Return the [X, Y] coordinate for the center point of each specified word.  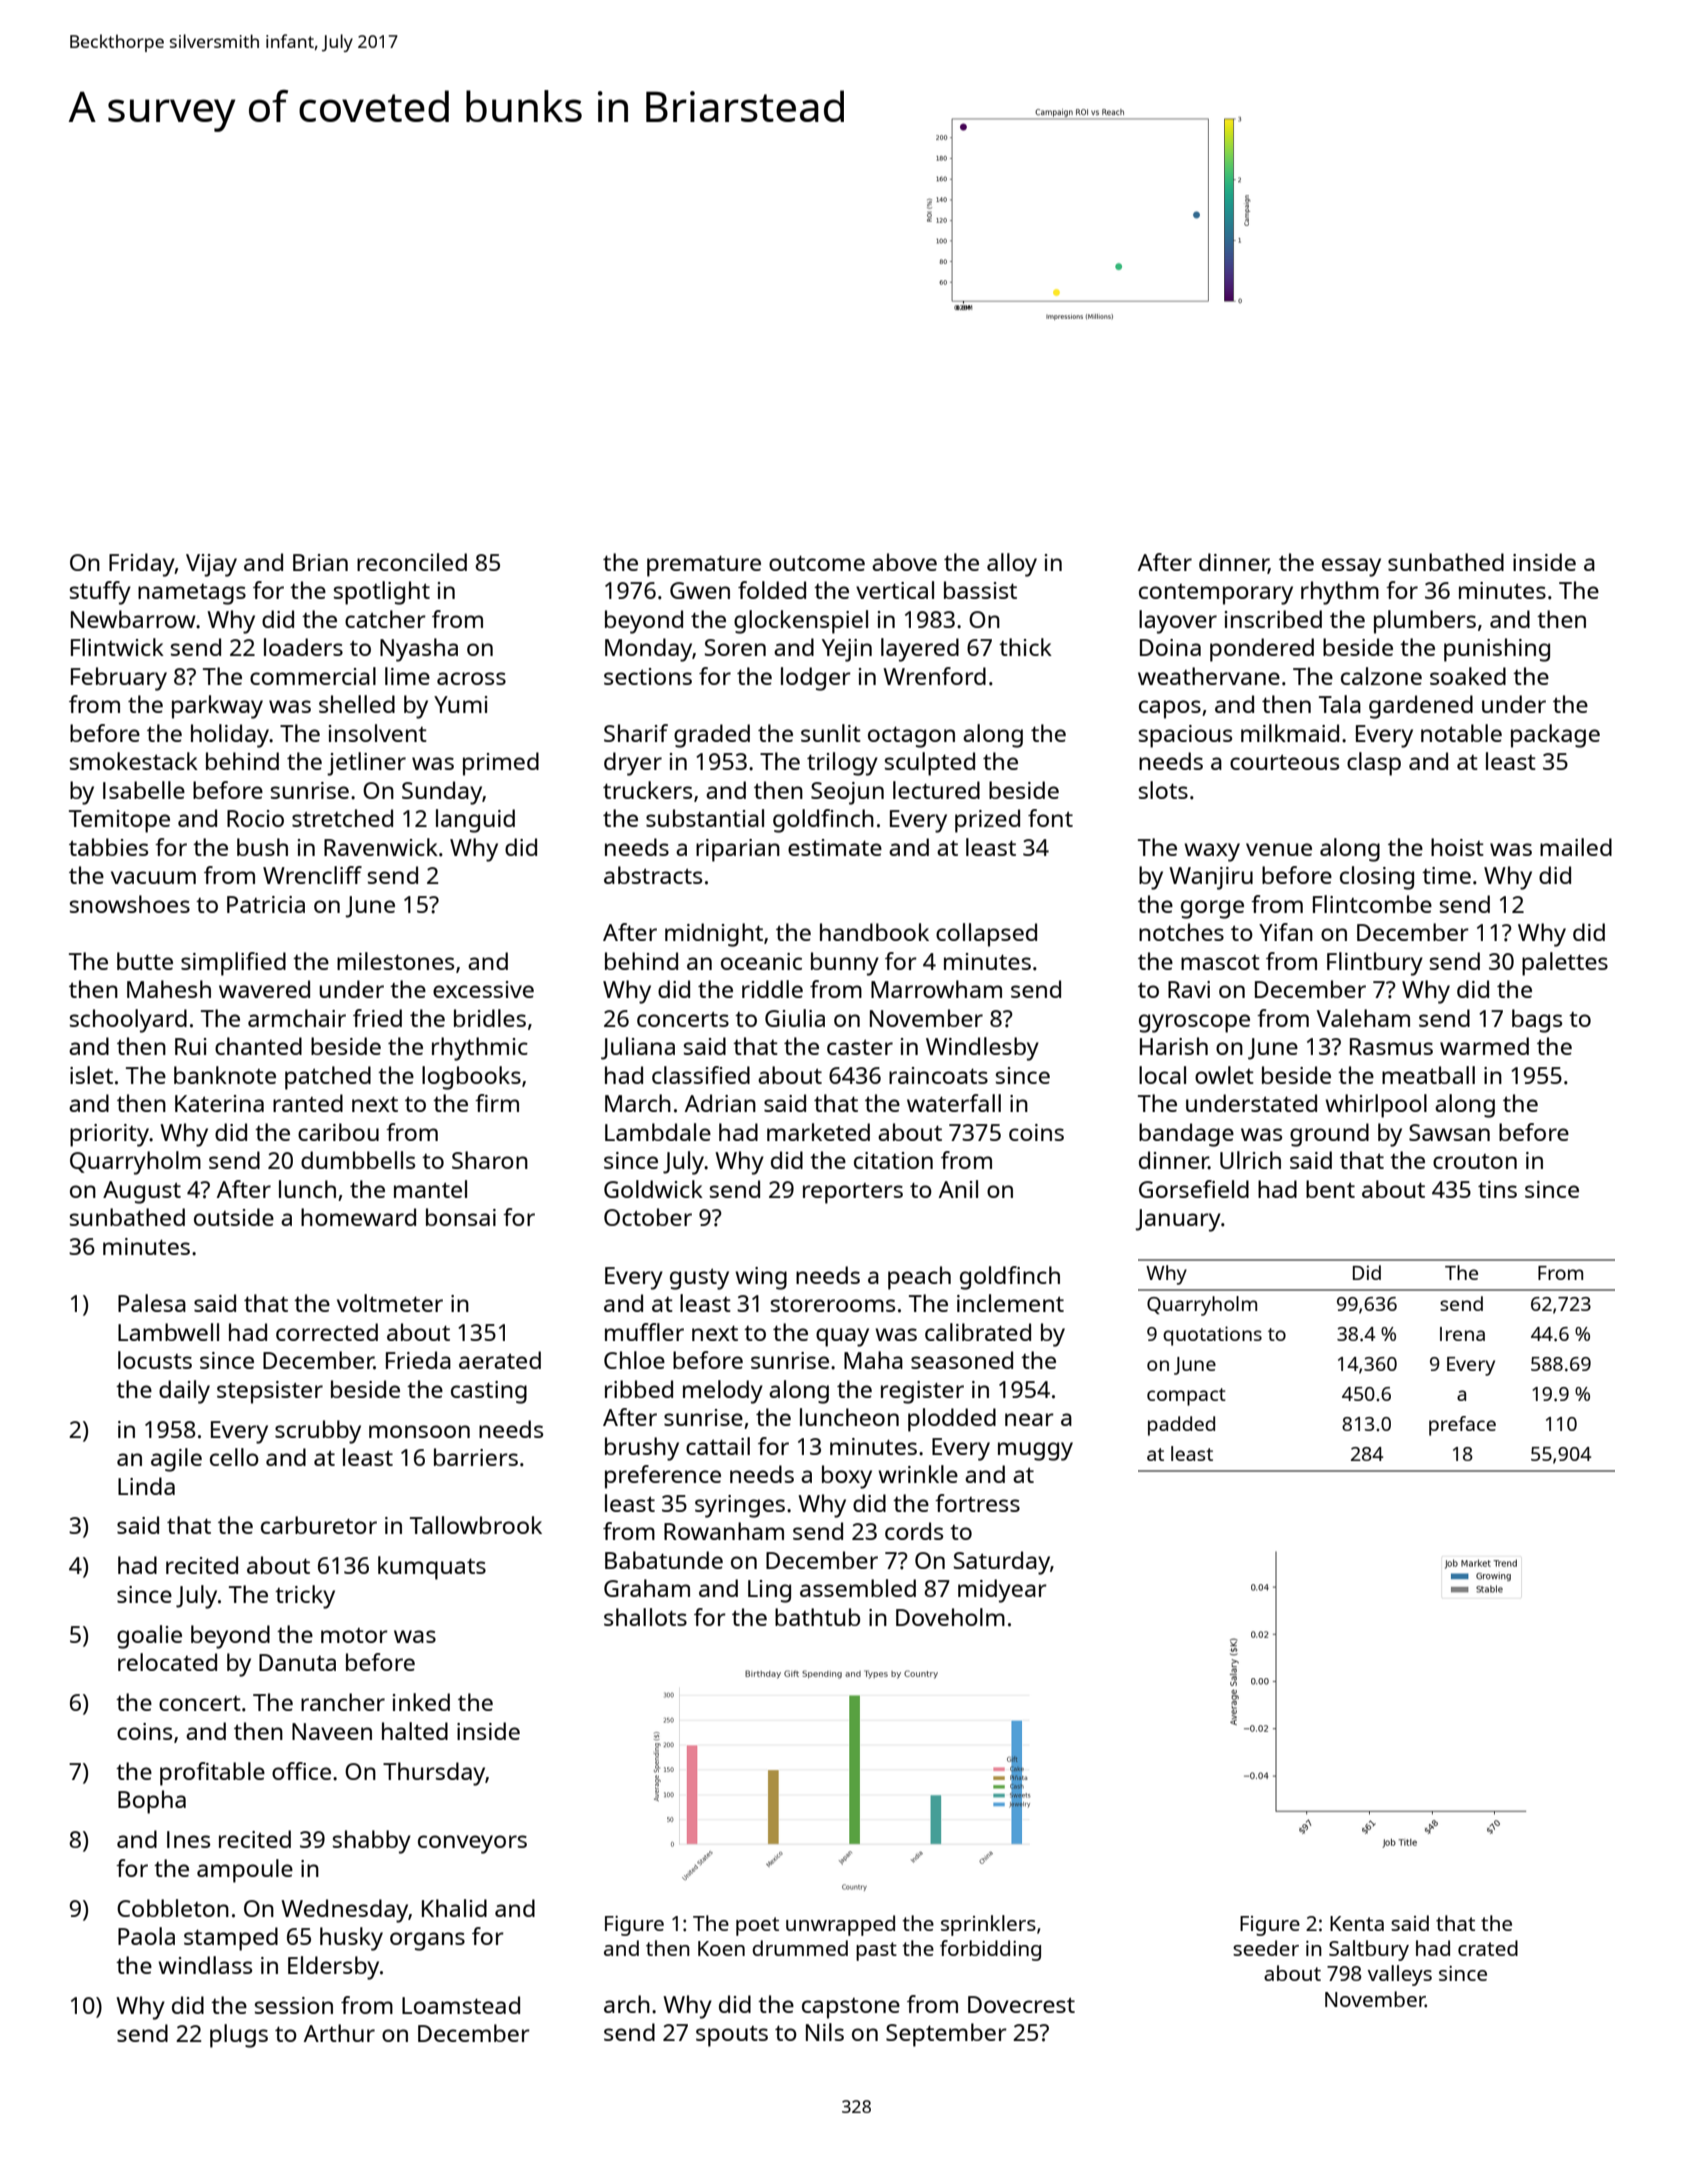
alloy [1012, 565]
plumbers [1425, 622]
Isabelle [144, 790]
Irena [1462, 1334]
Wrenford [934, 676]
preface [1462, 1426]
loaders [303, 647]
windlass [205, 1965]
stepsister [270, 1392]
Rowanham [724, 1531]
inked [421, 1702]
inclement [1010, 1303]
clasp [1374, 764]
